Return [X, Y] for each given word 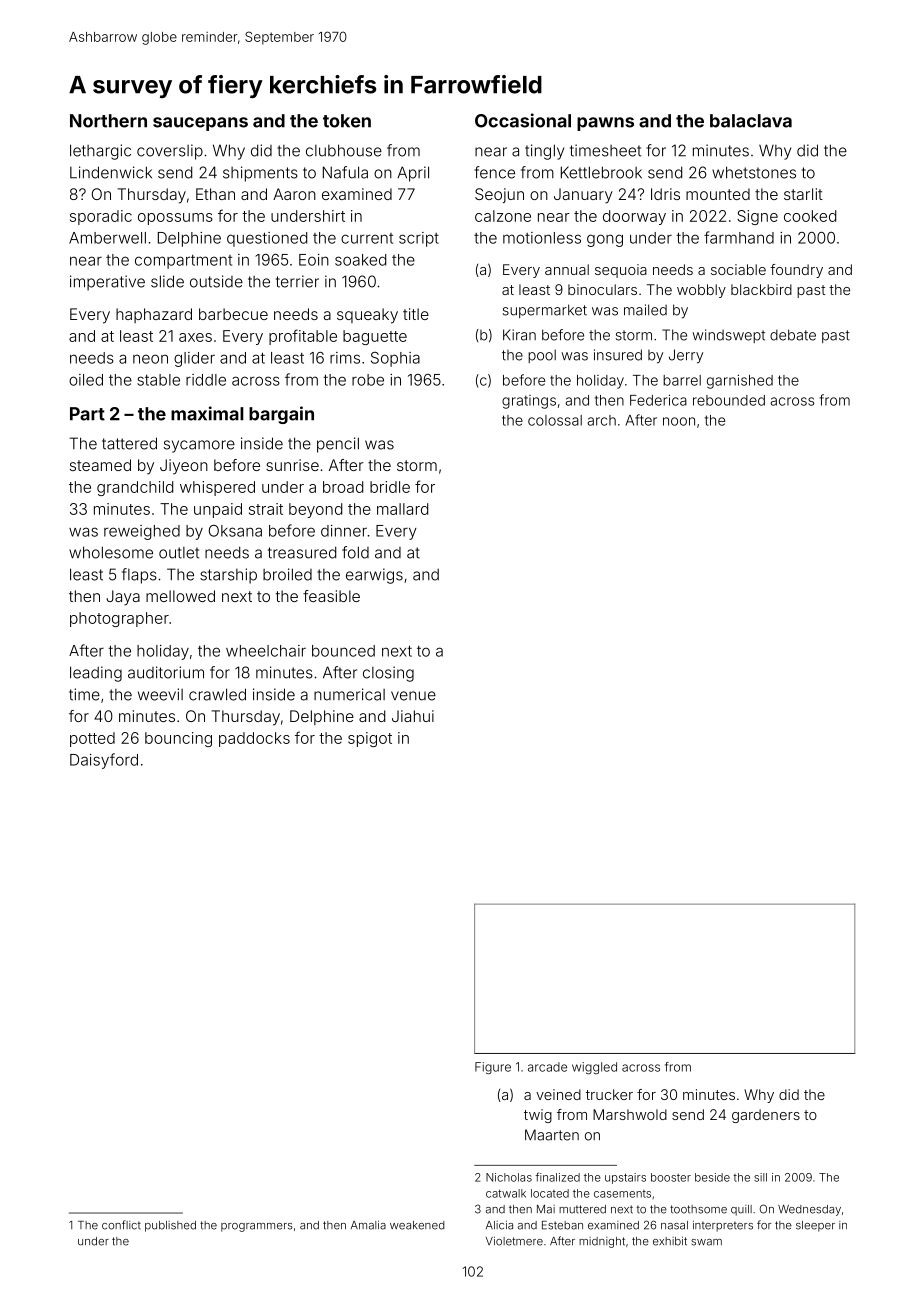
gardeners [766, 1116]
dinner [344, 531]
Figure [493, 1068]
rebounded [729, 400]
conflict [121, 1225]
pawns [605, 124]
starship [228, 576]
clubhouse [344, 150]
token [347, 121]
